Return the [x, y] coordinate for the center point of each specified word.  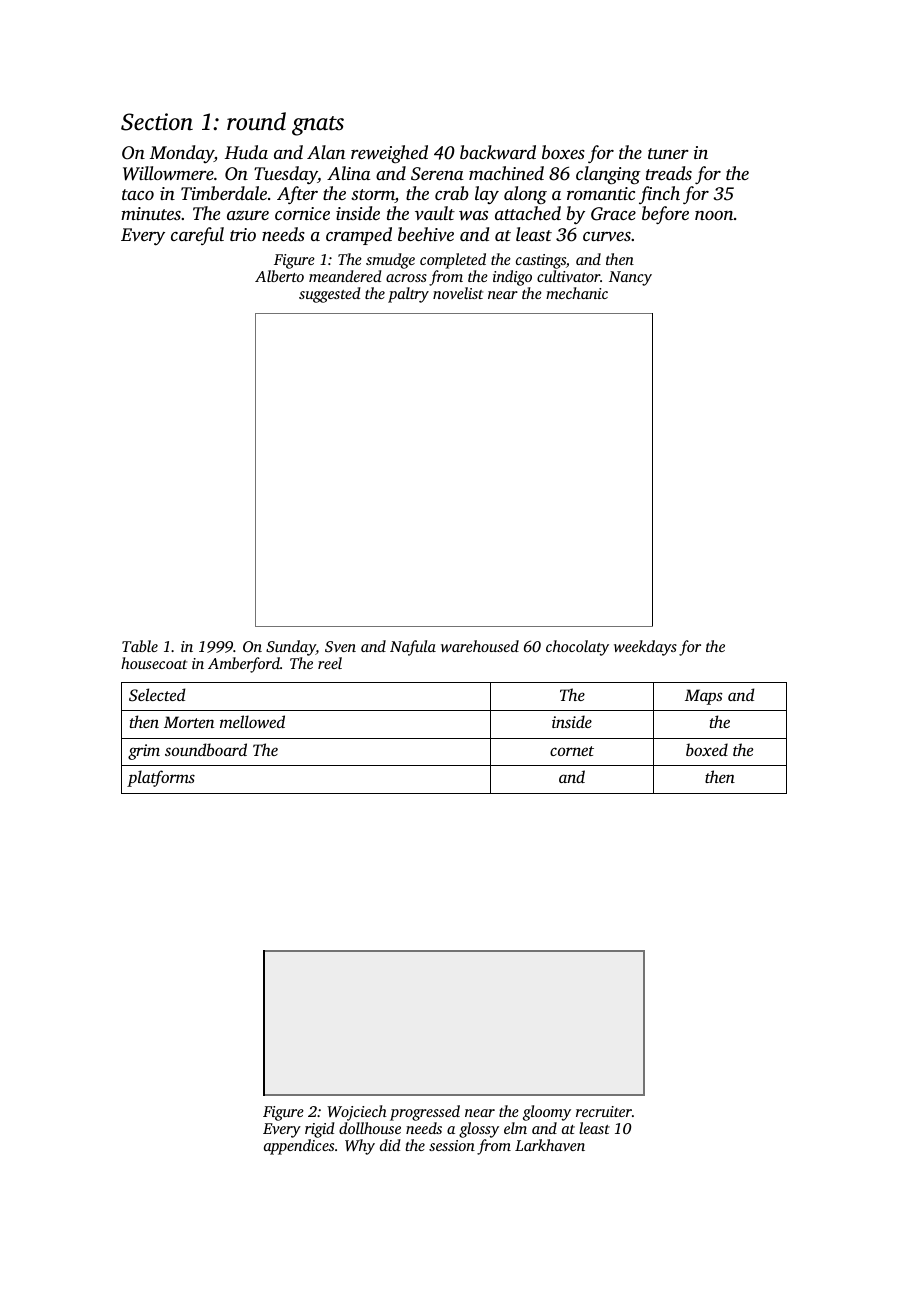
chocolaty [577, 648]
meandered [345, 276]
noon [714, 215]
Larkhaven [550, 1145]
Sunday [291, 648]
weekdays [645, 648]
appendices [299, 1147]
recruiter [604, 1111]
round [256, 121]
